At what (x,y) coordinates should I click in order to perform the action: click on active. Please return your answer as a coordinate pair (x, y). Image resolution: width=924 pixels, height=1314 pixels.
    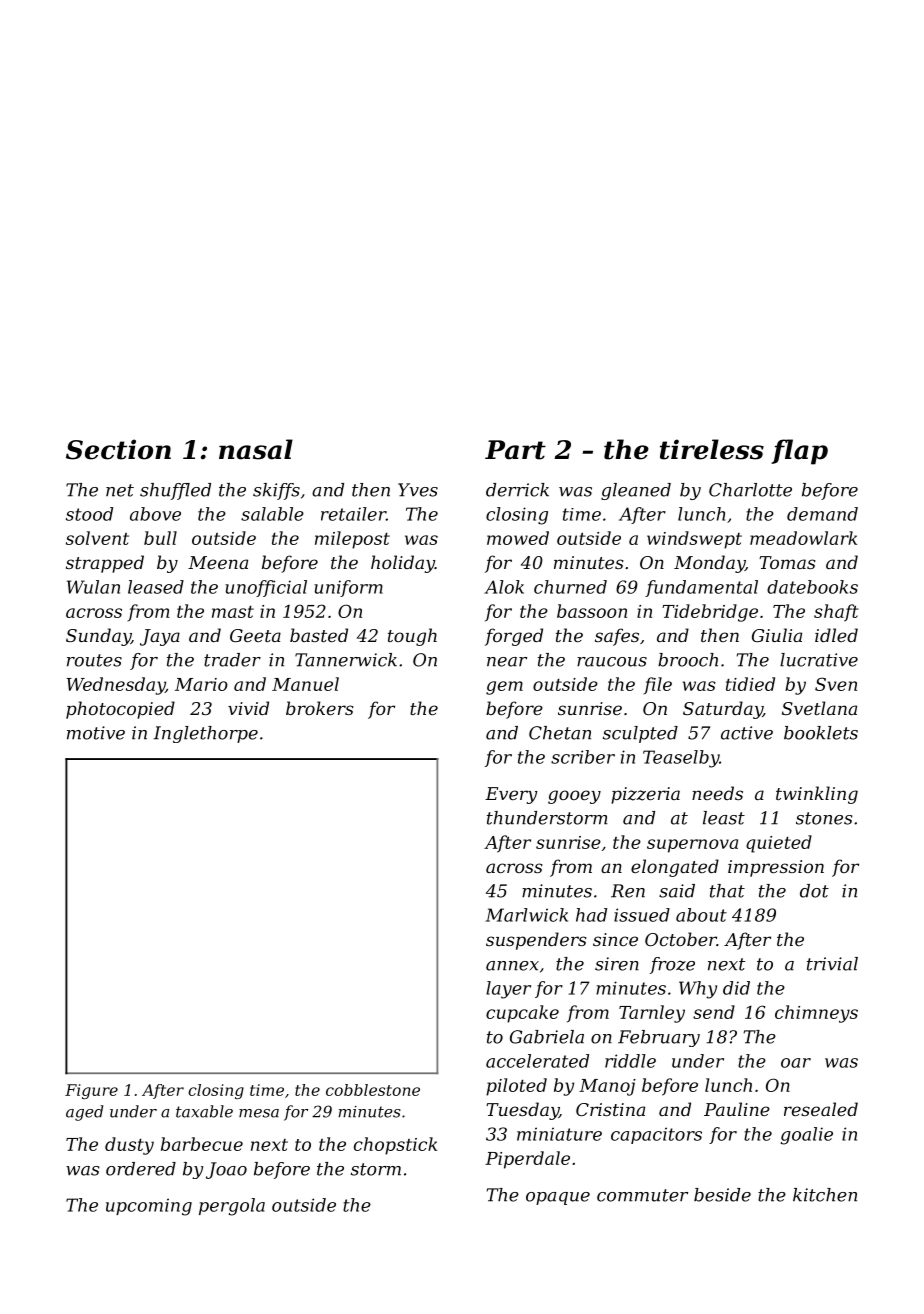
    Looking at the image, I should click on (747, 733).
